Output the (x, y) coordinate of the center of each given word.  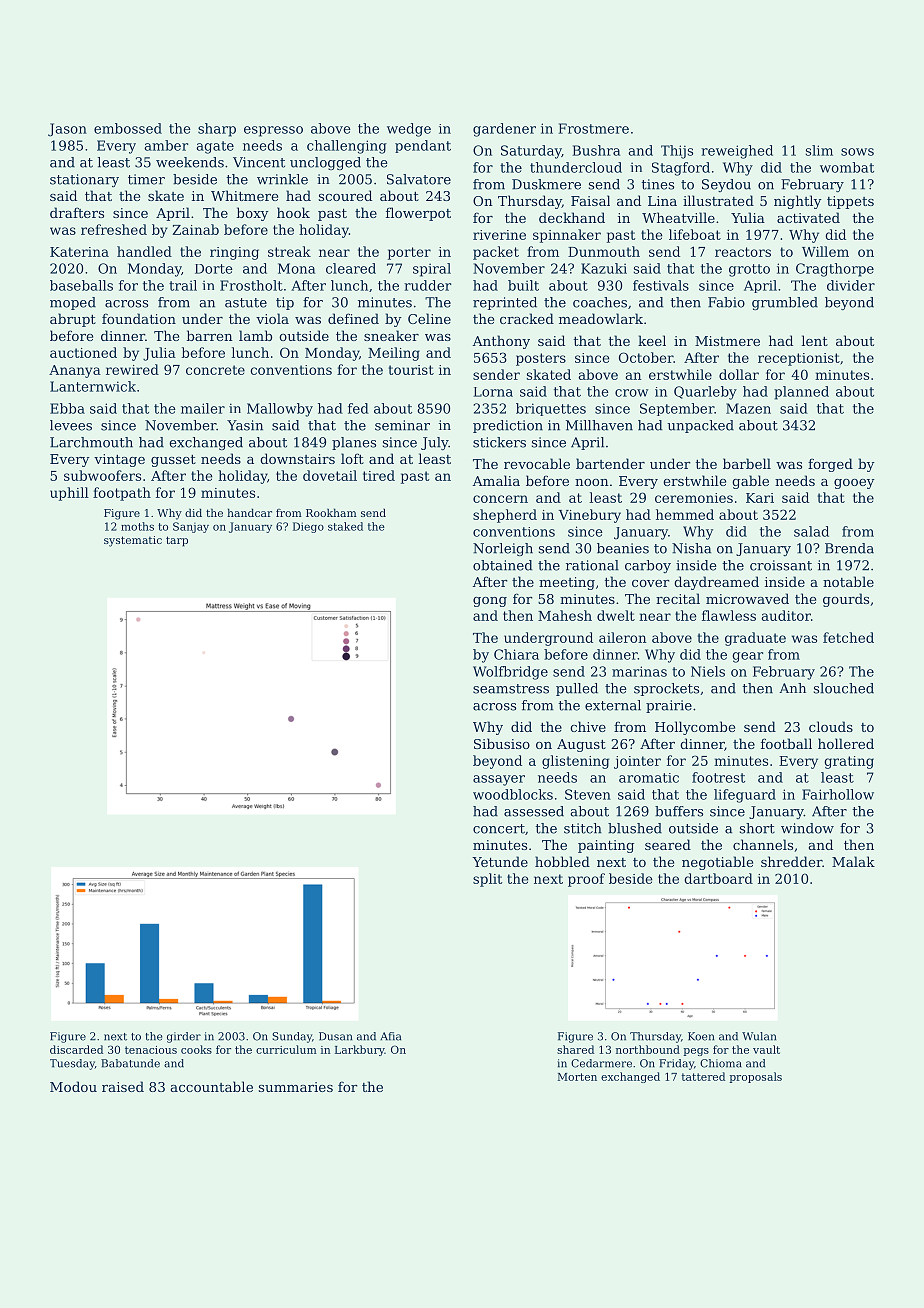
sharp (217, 130)
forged (830, 465)
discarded (76, 1049)
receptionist (799, 359)
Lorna (493, 392)
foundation (139, 318)
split (487, 880)
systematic (133, 541)
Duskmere (546, 184)
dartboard (718, 878)
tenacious (151, 1050)
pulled (577, 689)
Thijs (677, 152)
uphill (69, 494)
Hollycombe (695, 728)
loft (352, 458)
